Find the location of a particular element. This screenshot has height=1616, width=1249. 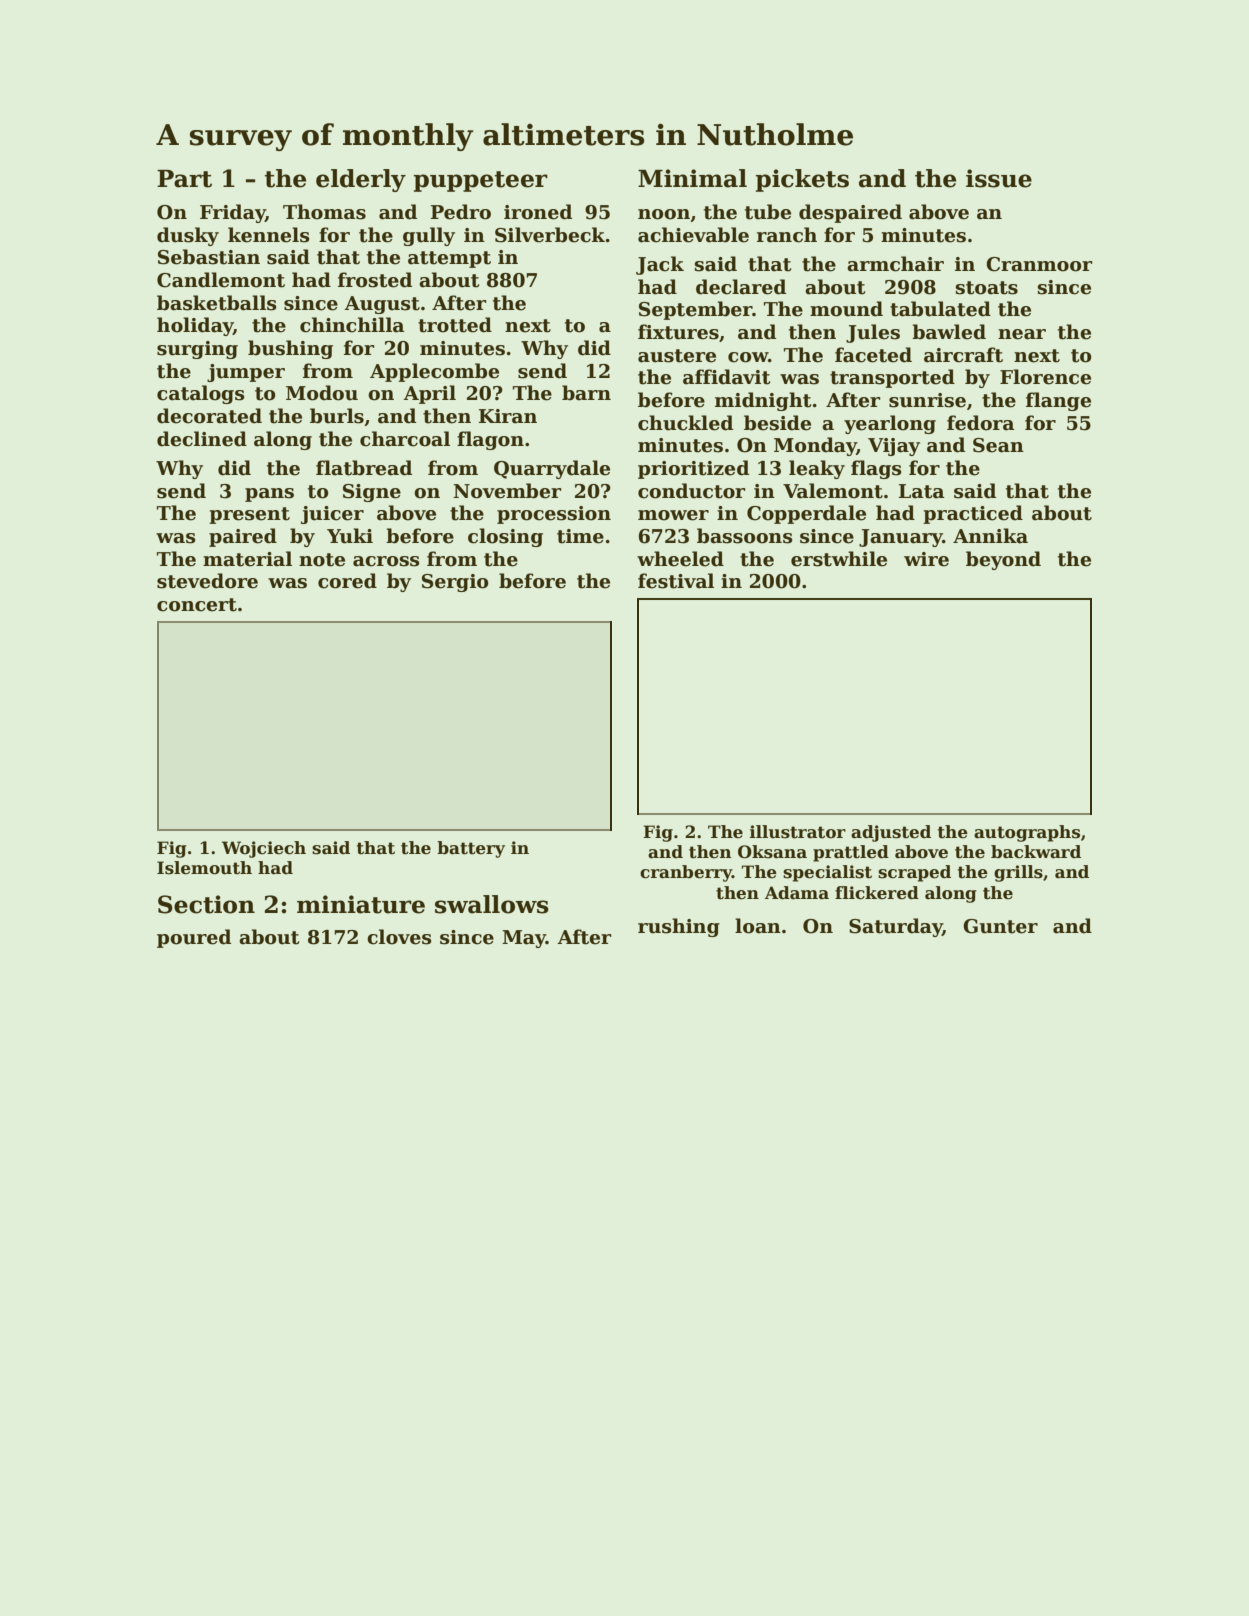

issue is located at coordinates (999, 178).
